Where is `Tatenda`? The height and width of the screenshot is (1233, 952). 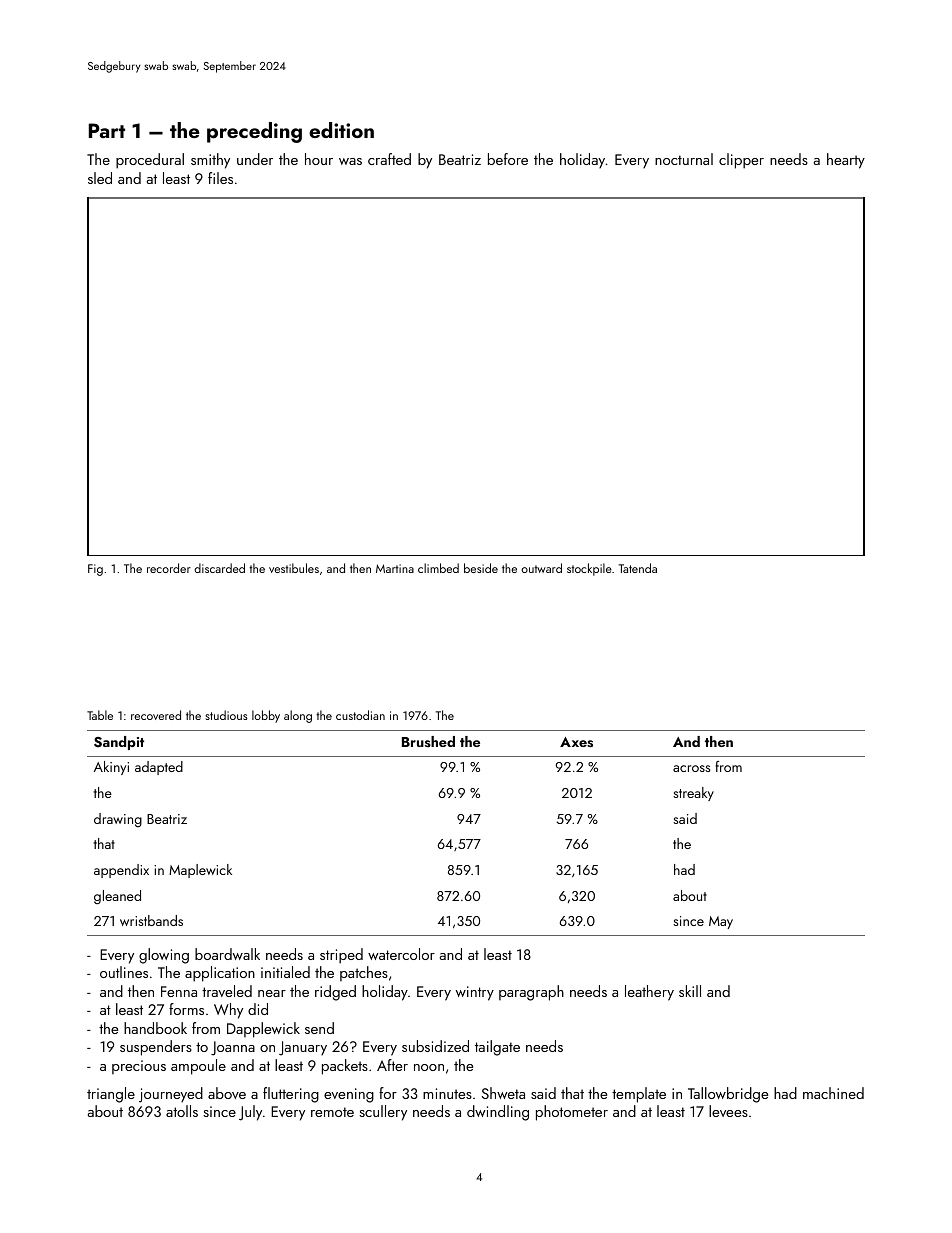 Tatenda is located at coordinates (638, 568).
